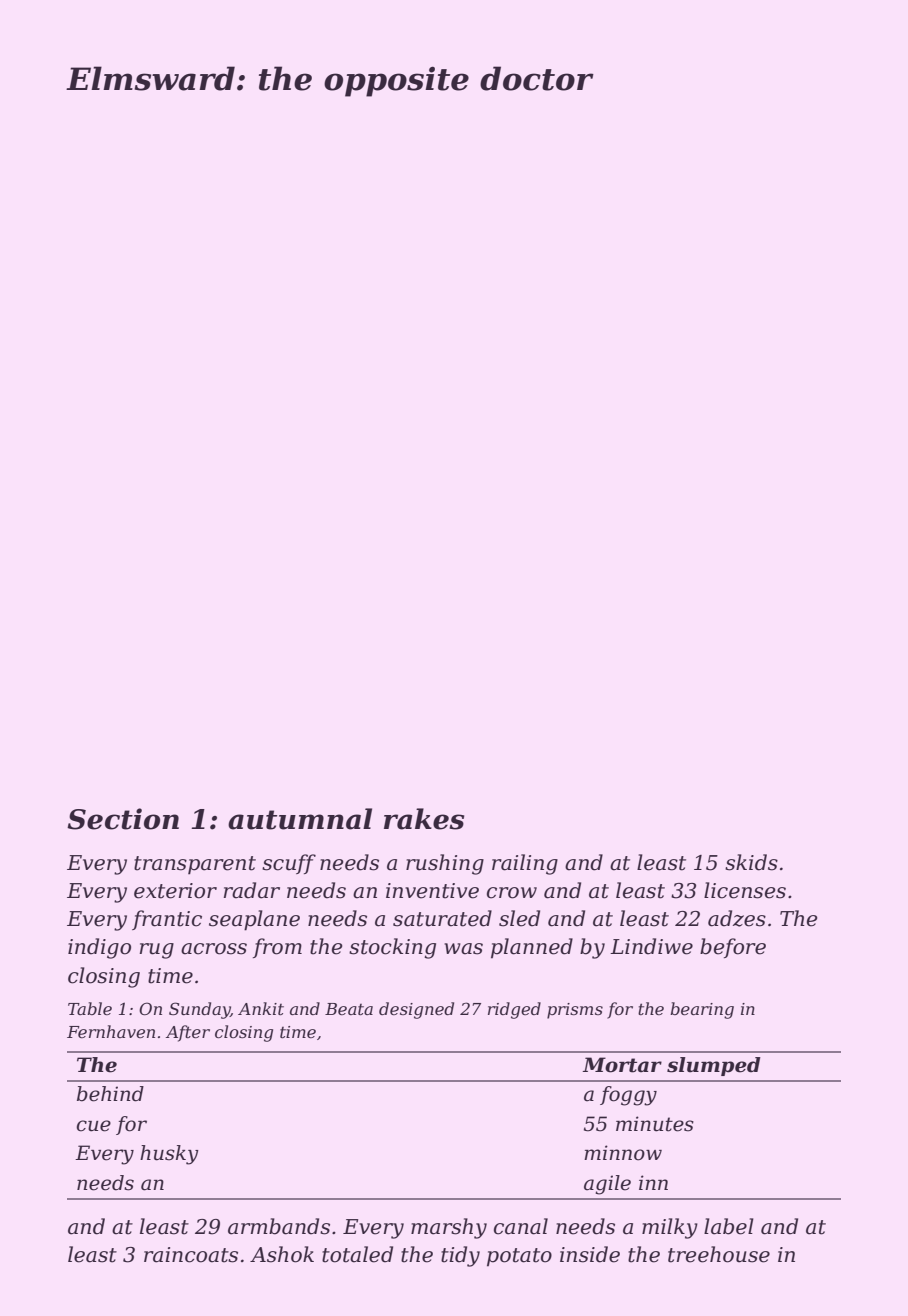 The height and width of the screenshot is (1316, 908). I want to click on raincoats, so click(191, 1255).
